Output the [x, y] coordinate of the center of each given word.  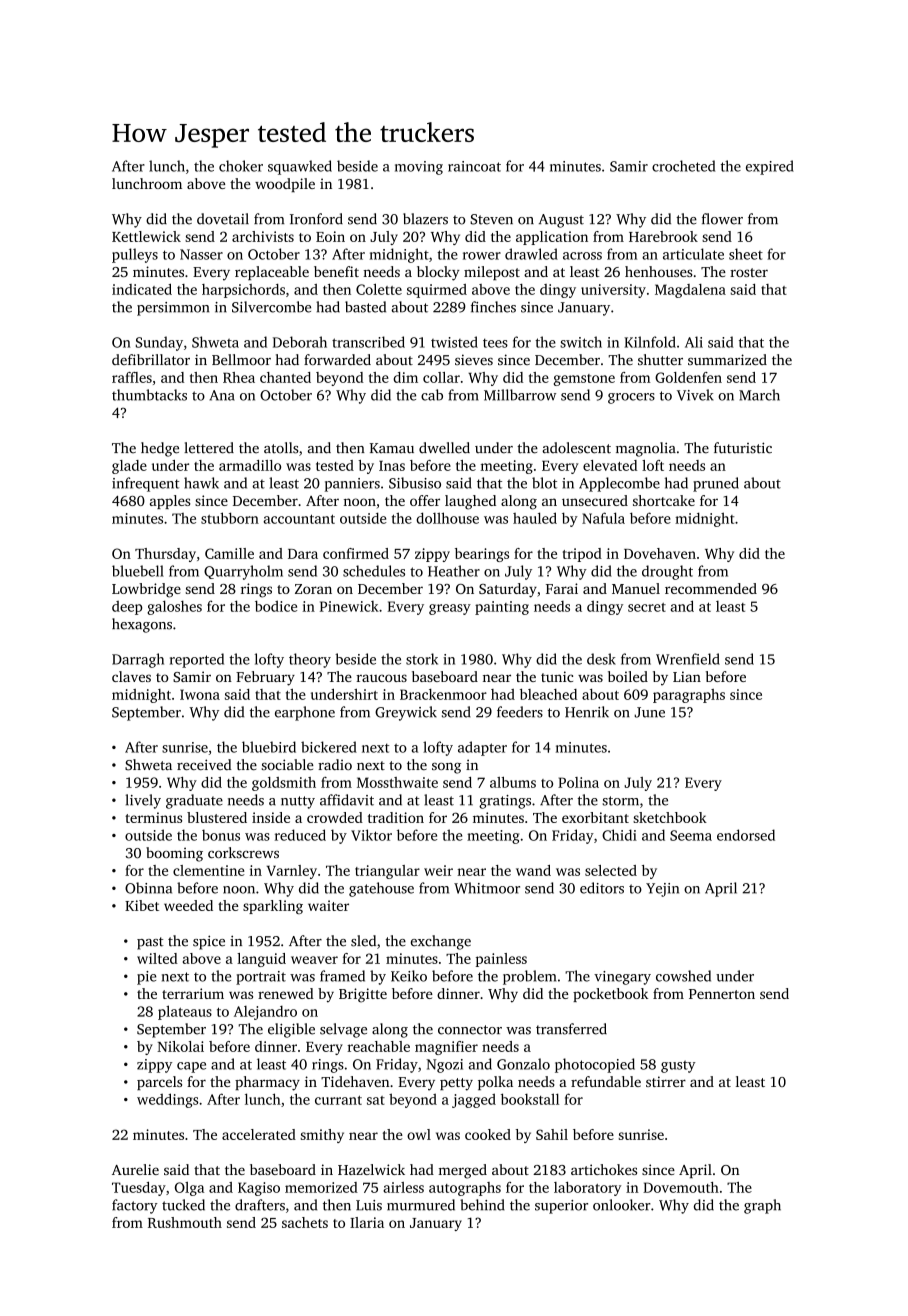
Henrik [587, 712]
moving [419, 168]
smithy [322, 1136]
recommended [711, 588]
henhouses [658, 271]
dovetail [223, 219]
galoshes [174, 607]
